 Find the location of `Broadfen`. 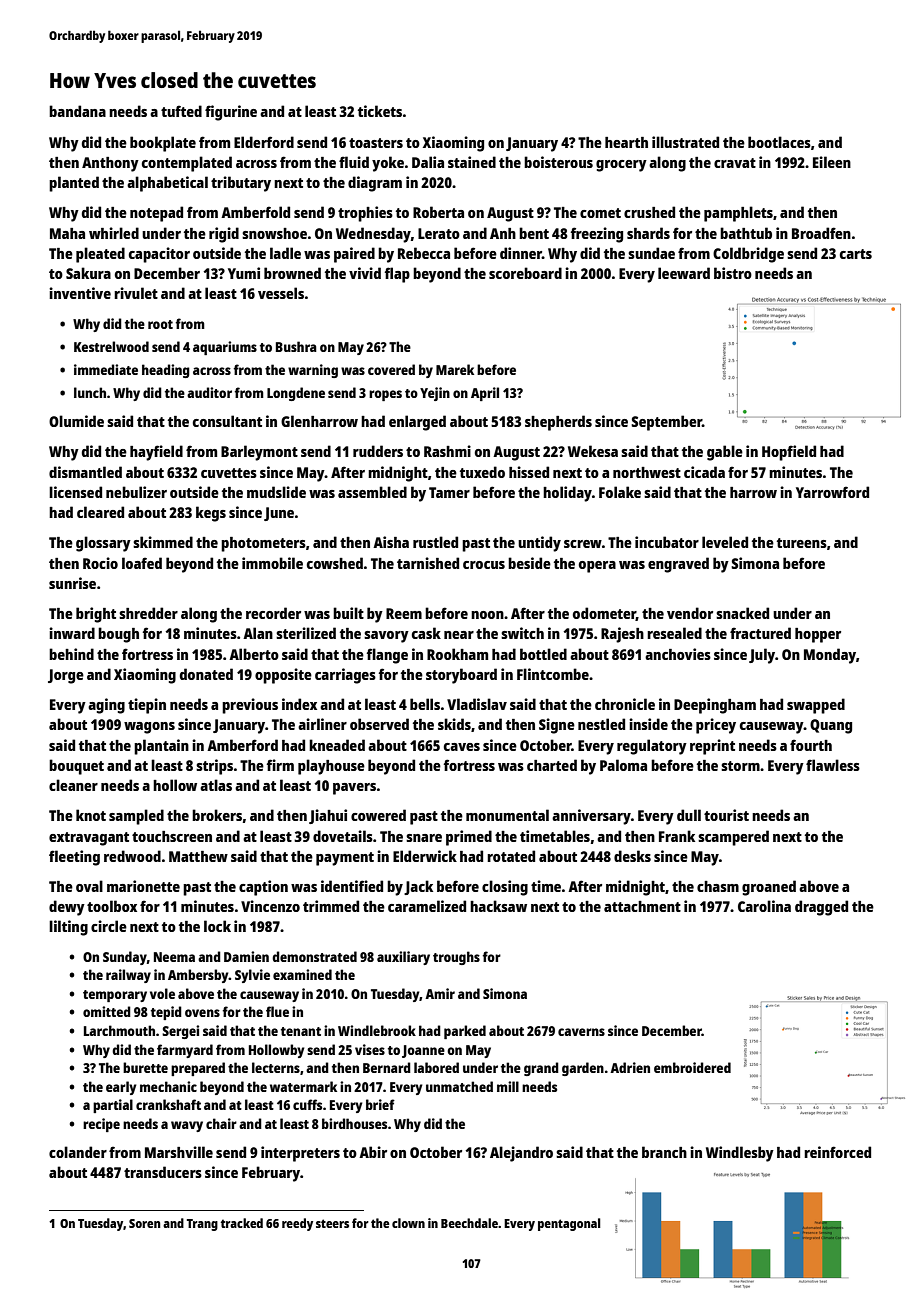

Broadfen is located at coordinates (821, 233).
